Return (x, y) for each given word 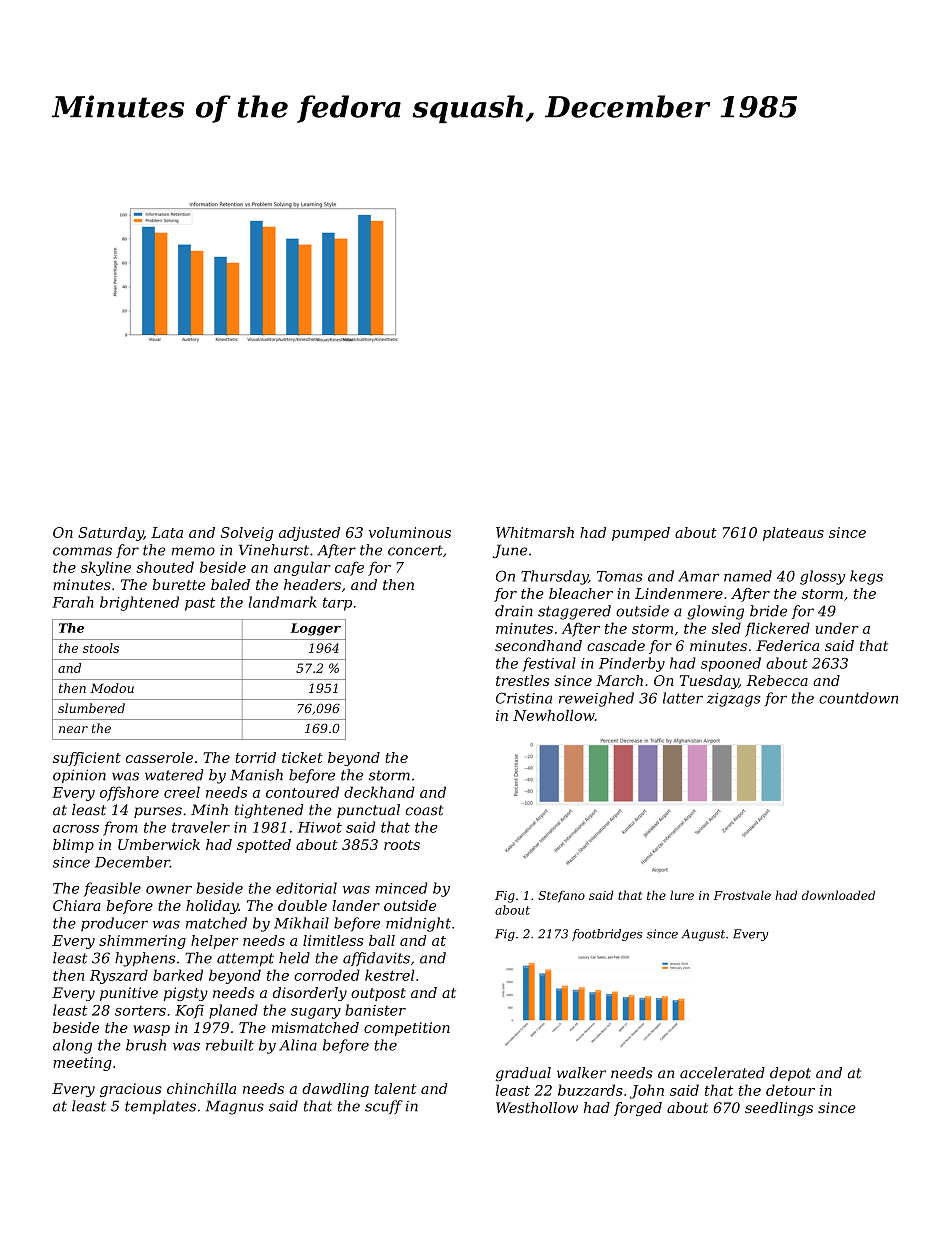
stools (101, 648)
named (748, 576)
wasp (151, 1030)
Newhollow (554, 715)
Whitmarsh (535, 532)
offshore (129, 793)
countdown (858, 698)
